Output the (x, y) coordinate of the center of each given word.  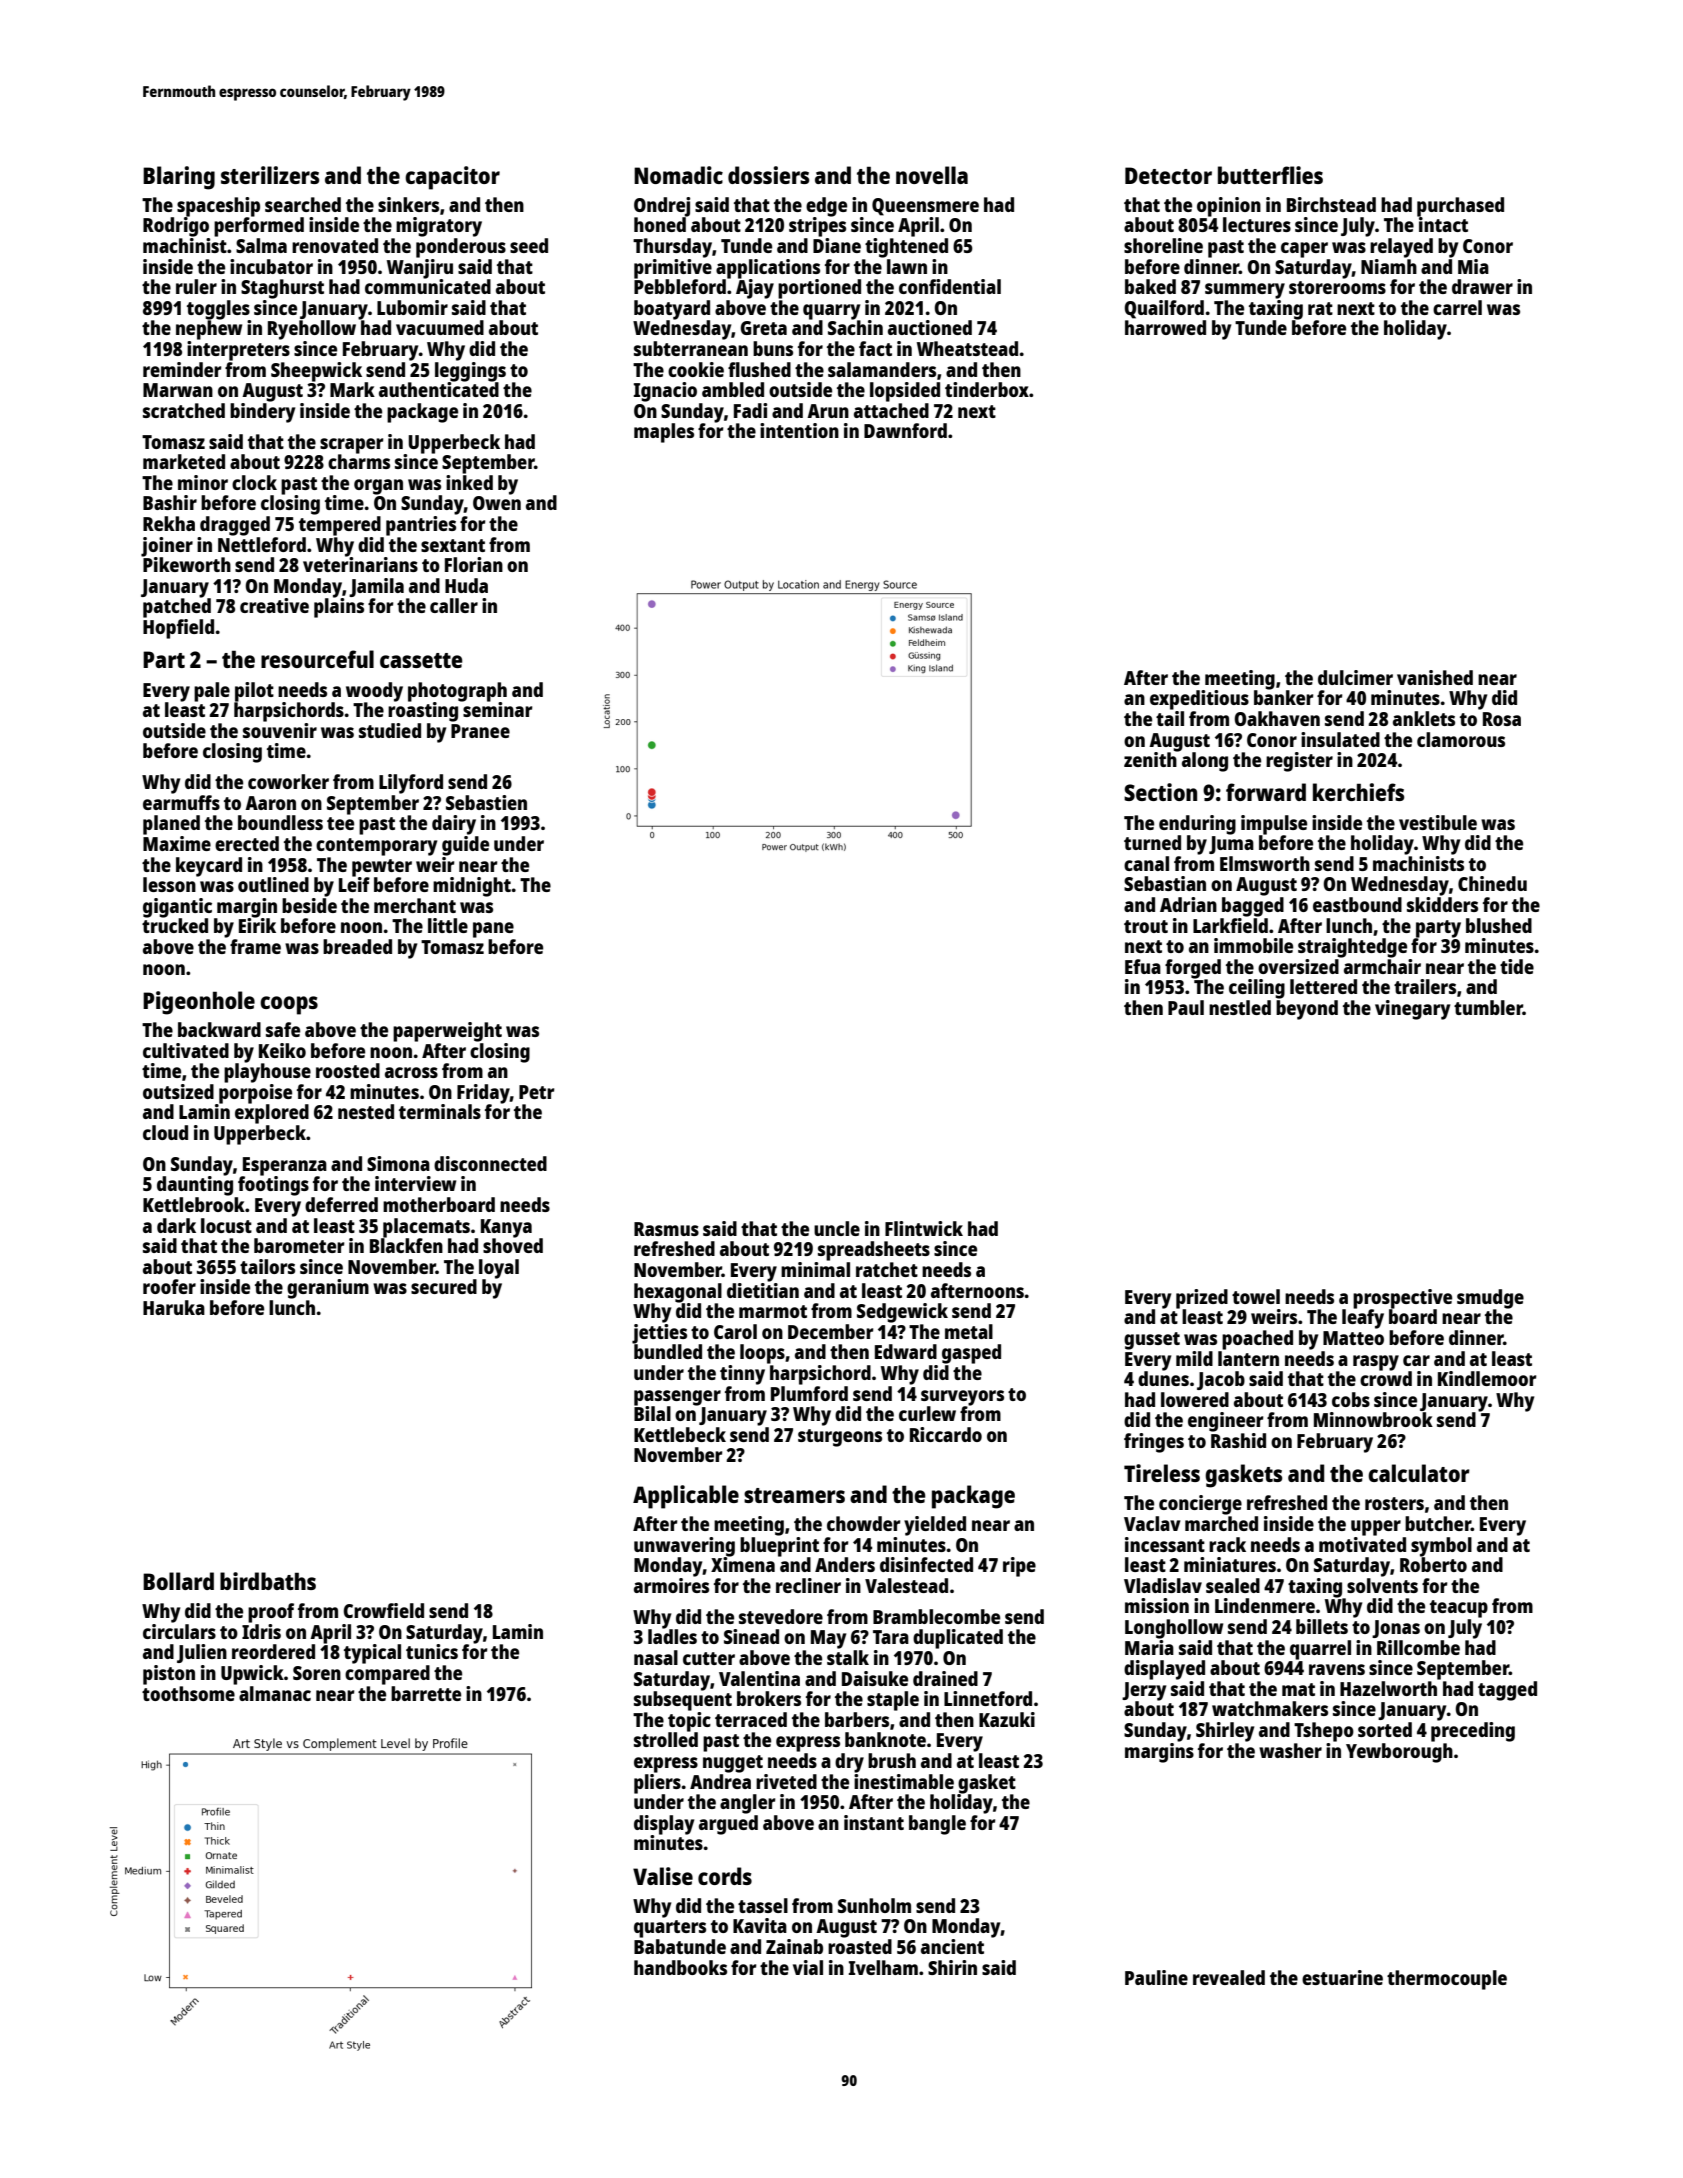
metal (969, 1331)
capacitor (452, 178)
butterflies (1270, 175)
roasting (423, 712)
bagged (1253, 907)
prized (1202, 1299)
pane (493, 930)
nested (366, 1111)
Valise (663, 1876)
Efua (1143, 966)
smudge (1490, 1299)
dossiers (768, 175)
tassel (763, 1905)
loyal (499, 1269)
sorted (1385, 1729)
